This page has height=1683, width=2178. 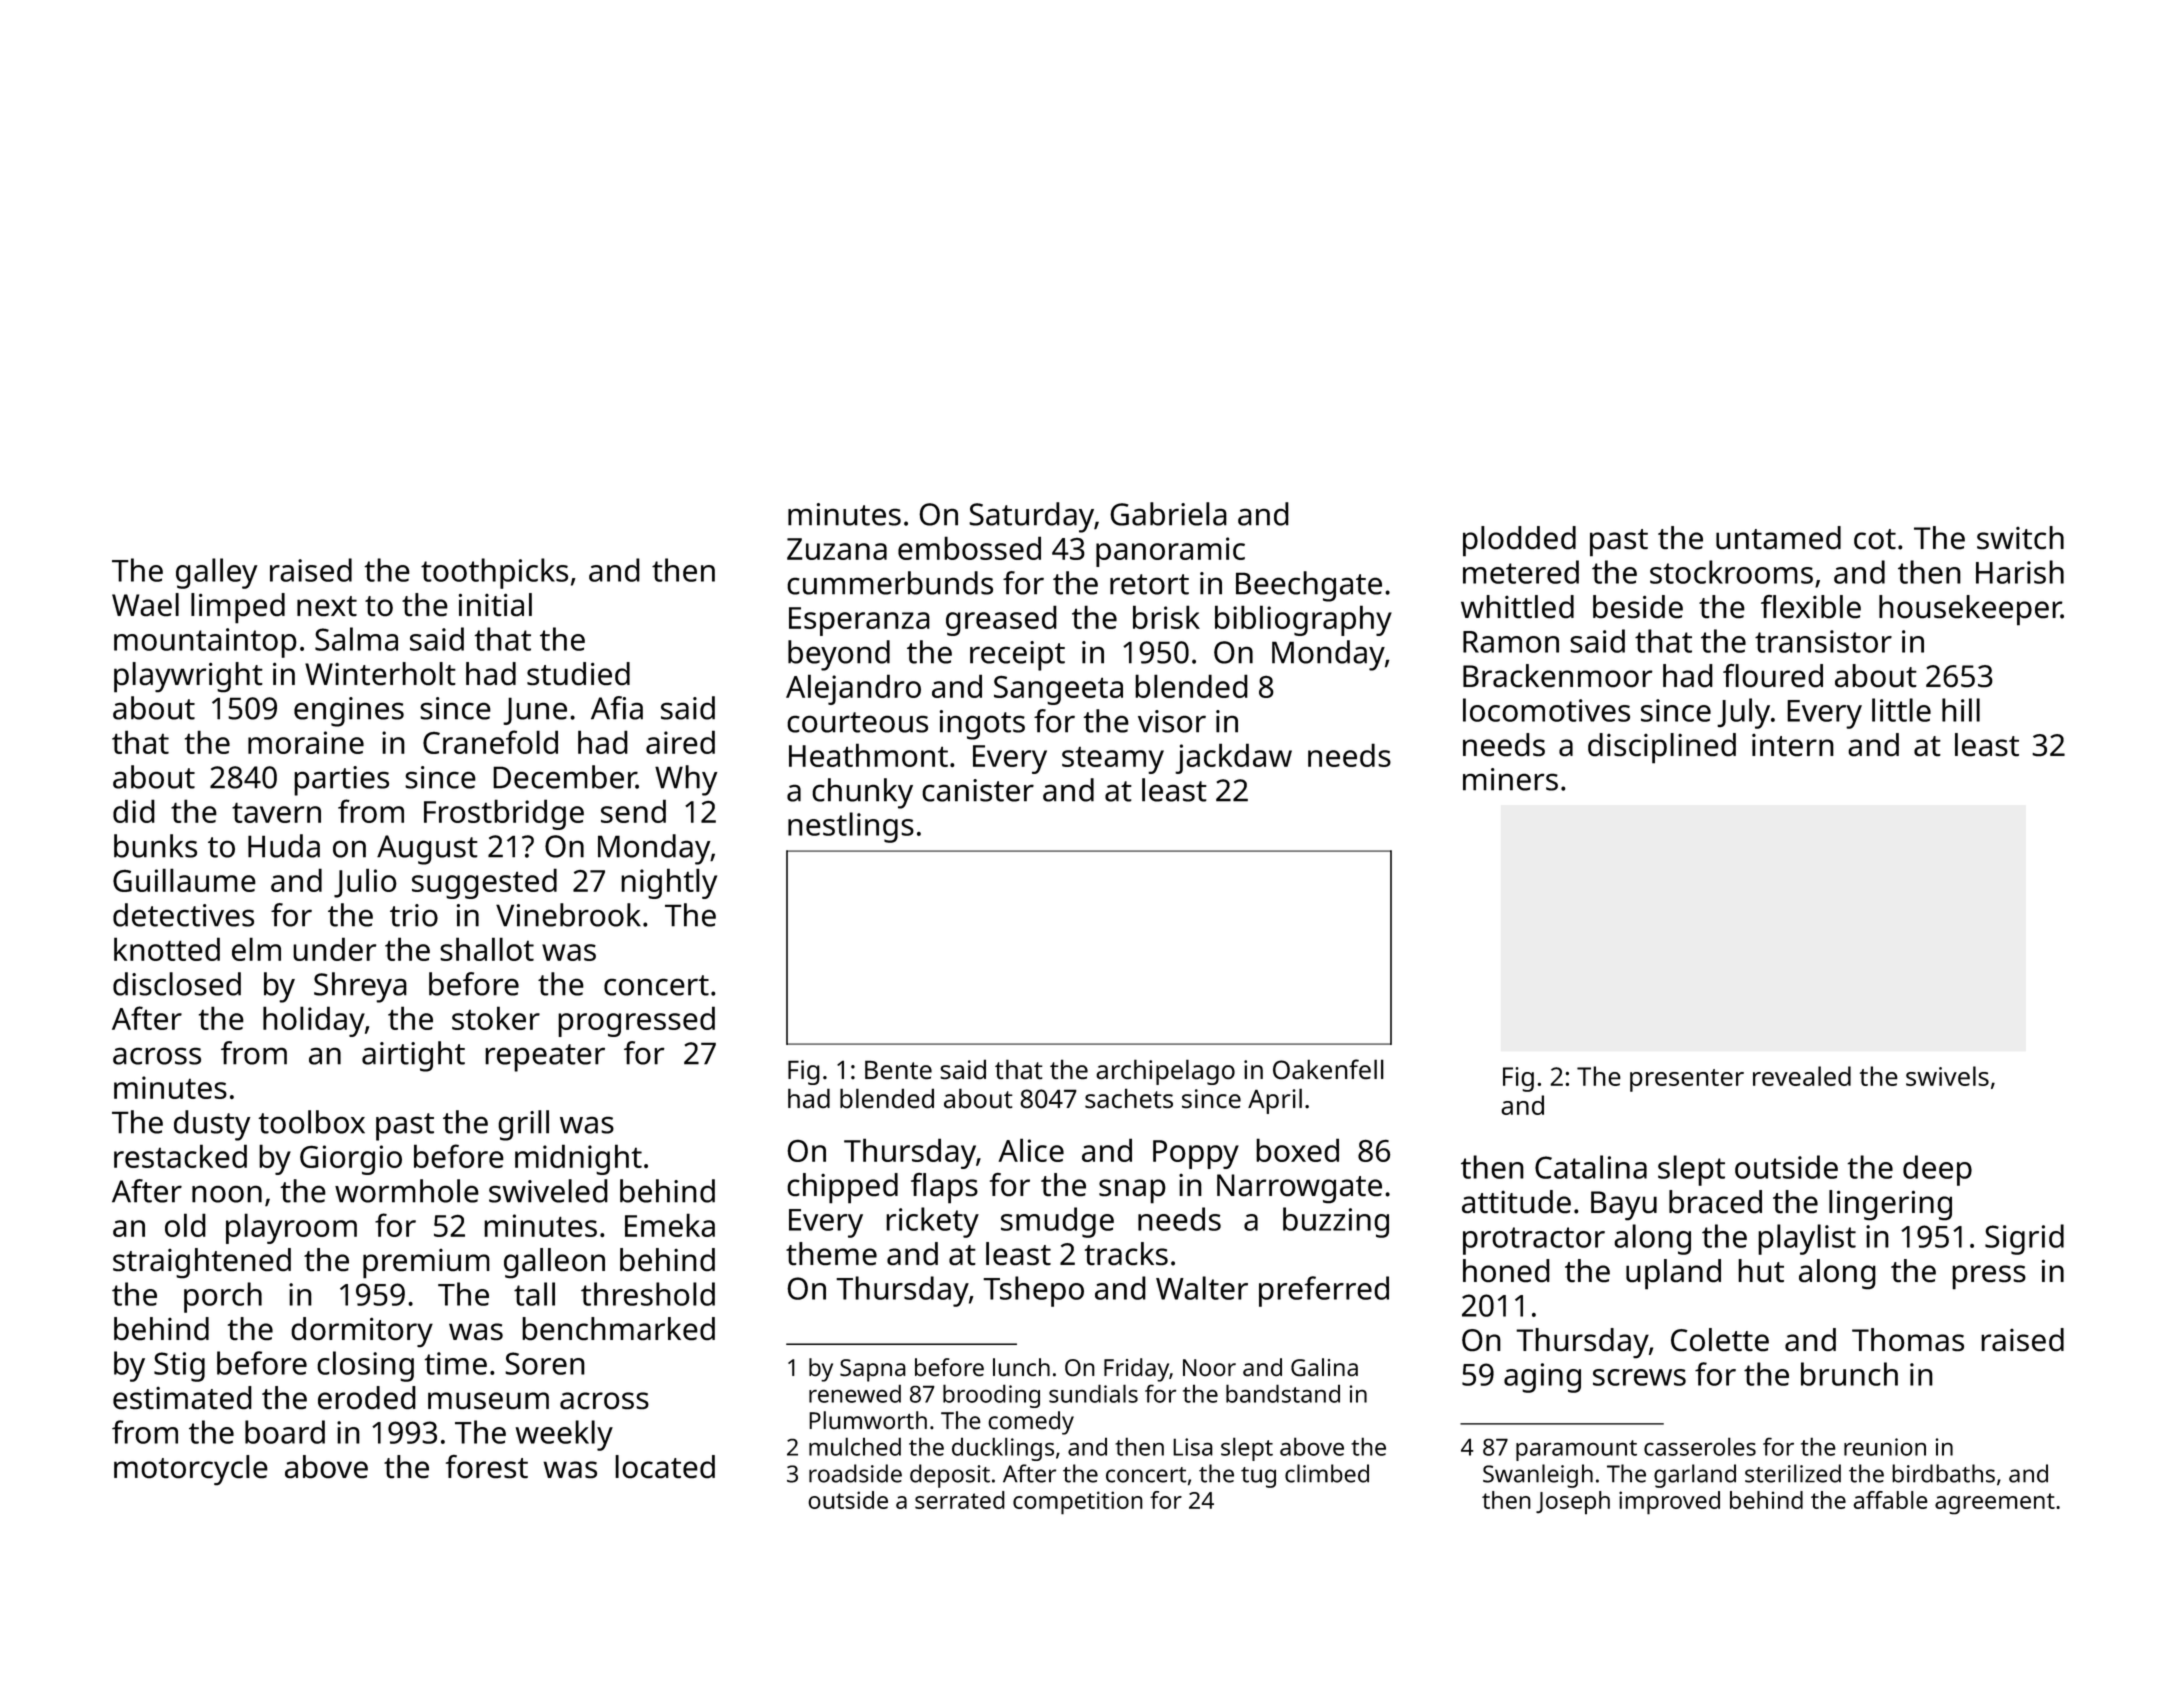 What do you see at coordinates (1662, 748) in the page?
I see `disciplined` at bounding box center [1662, 748].
